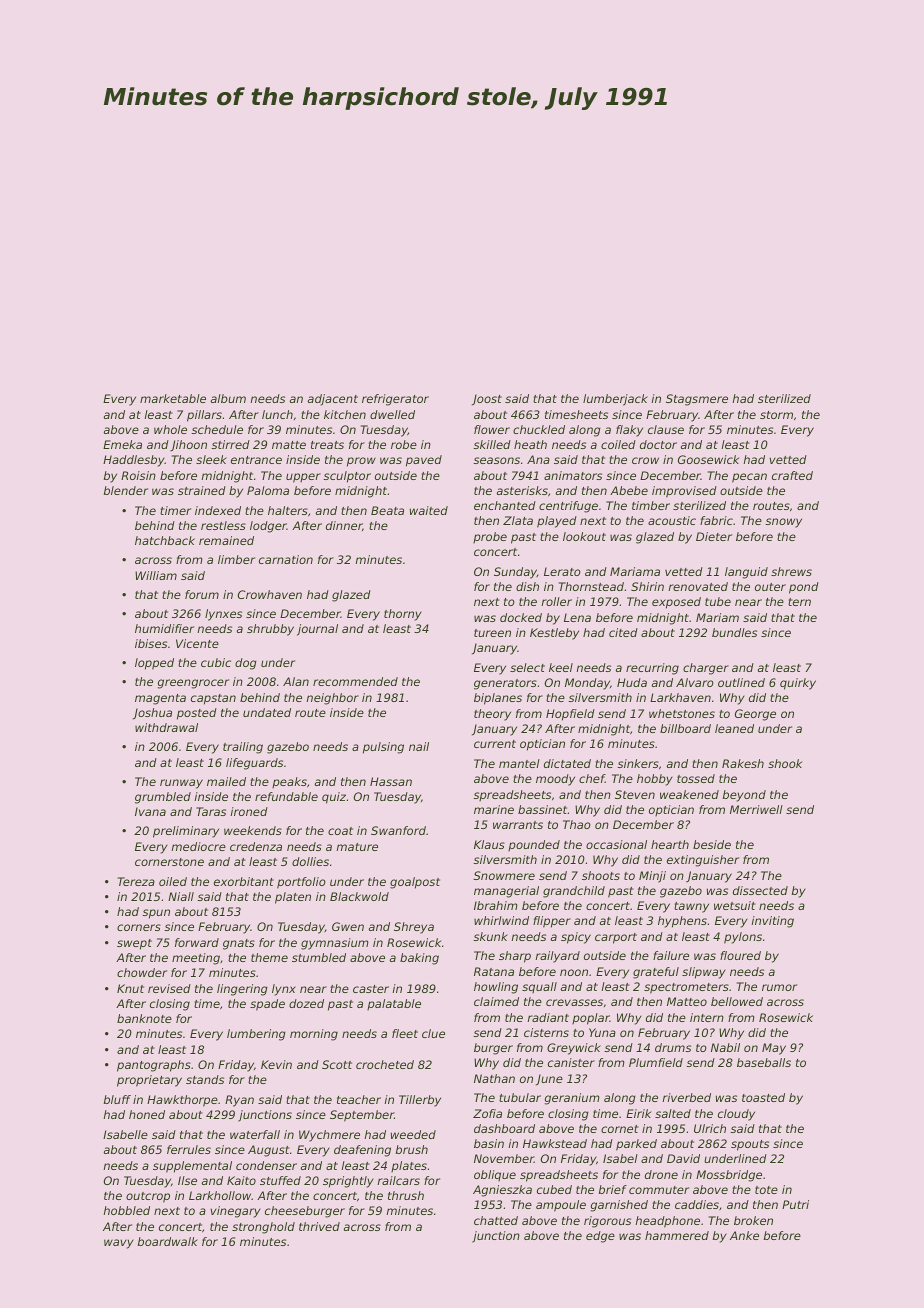 The height and width of the screenshot is (1308, 924). What do you see at coordinates (395, 400) in the screenshot?
I see `refrigerator` at bounding box center [395, 400].
